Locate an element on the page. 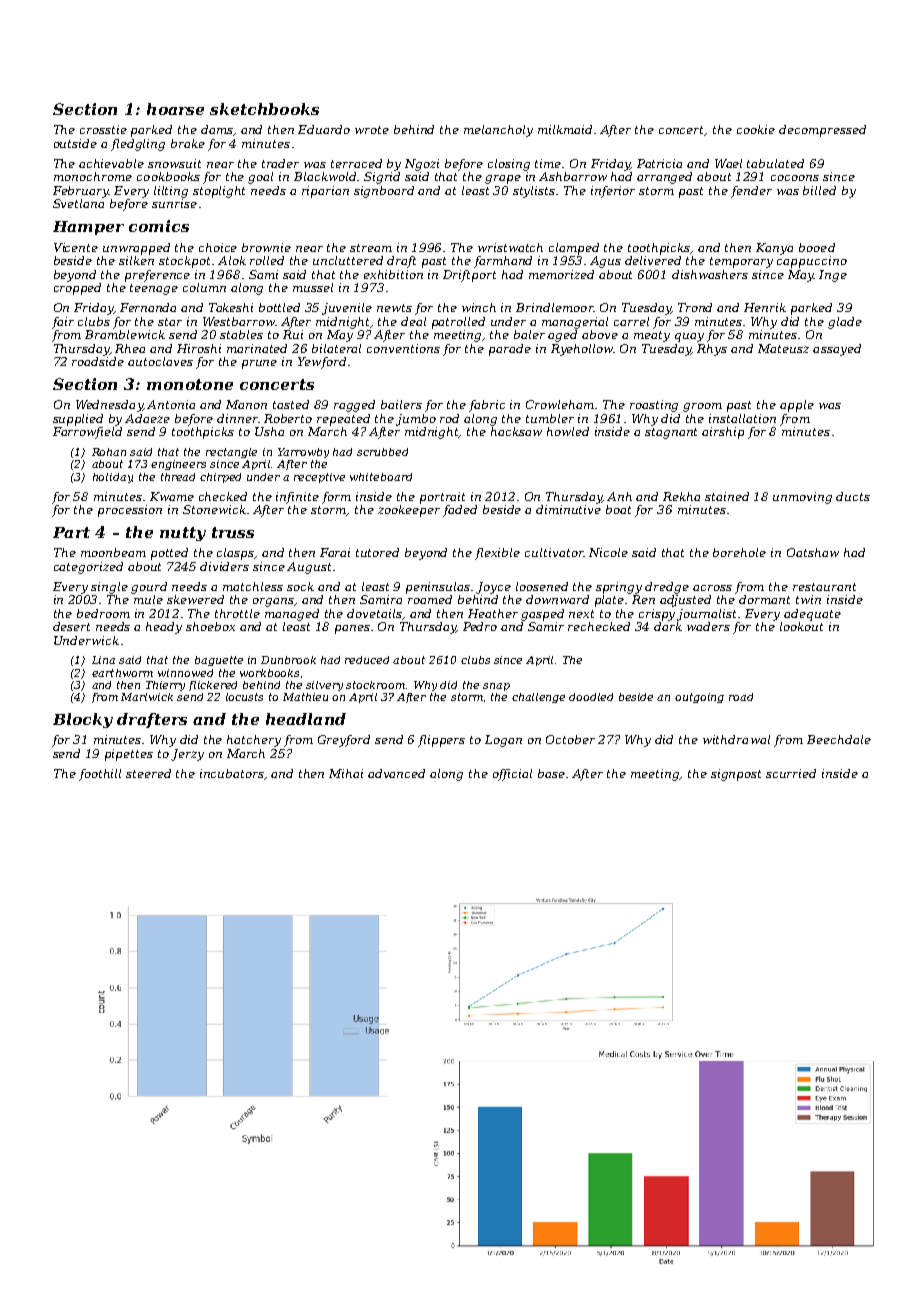 Image resolution: width=924 pixels, height=1308 pixels. Trond is located at coordinates (695, 307).
